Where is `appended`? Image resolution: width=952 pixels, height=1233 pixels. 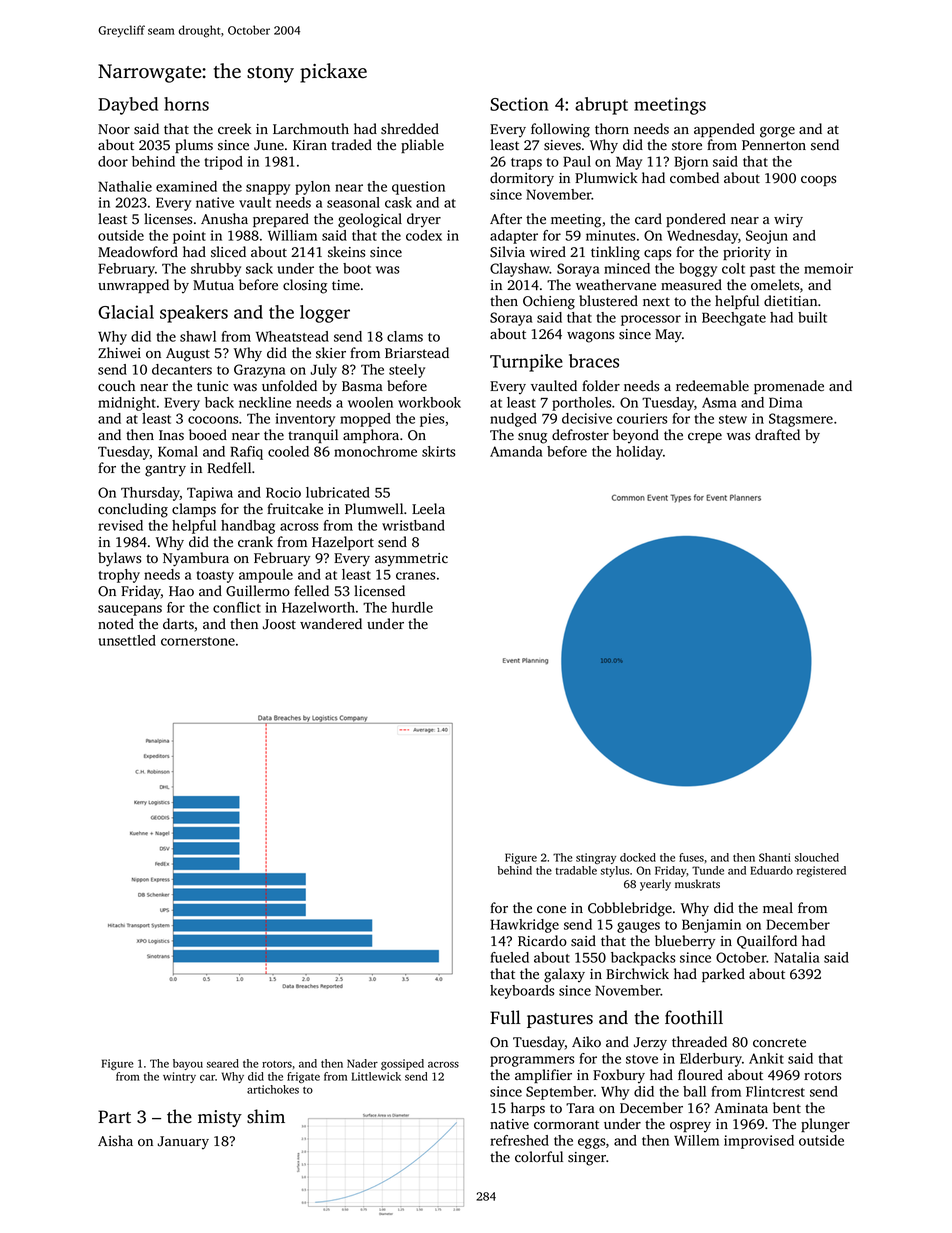 appended is located at coordinates (724, 130).
